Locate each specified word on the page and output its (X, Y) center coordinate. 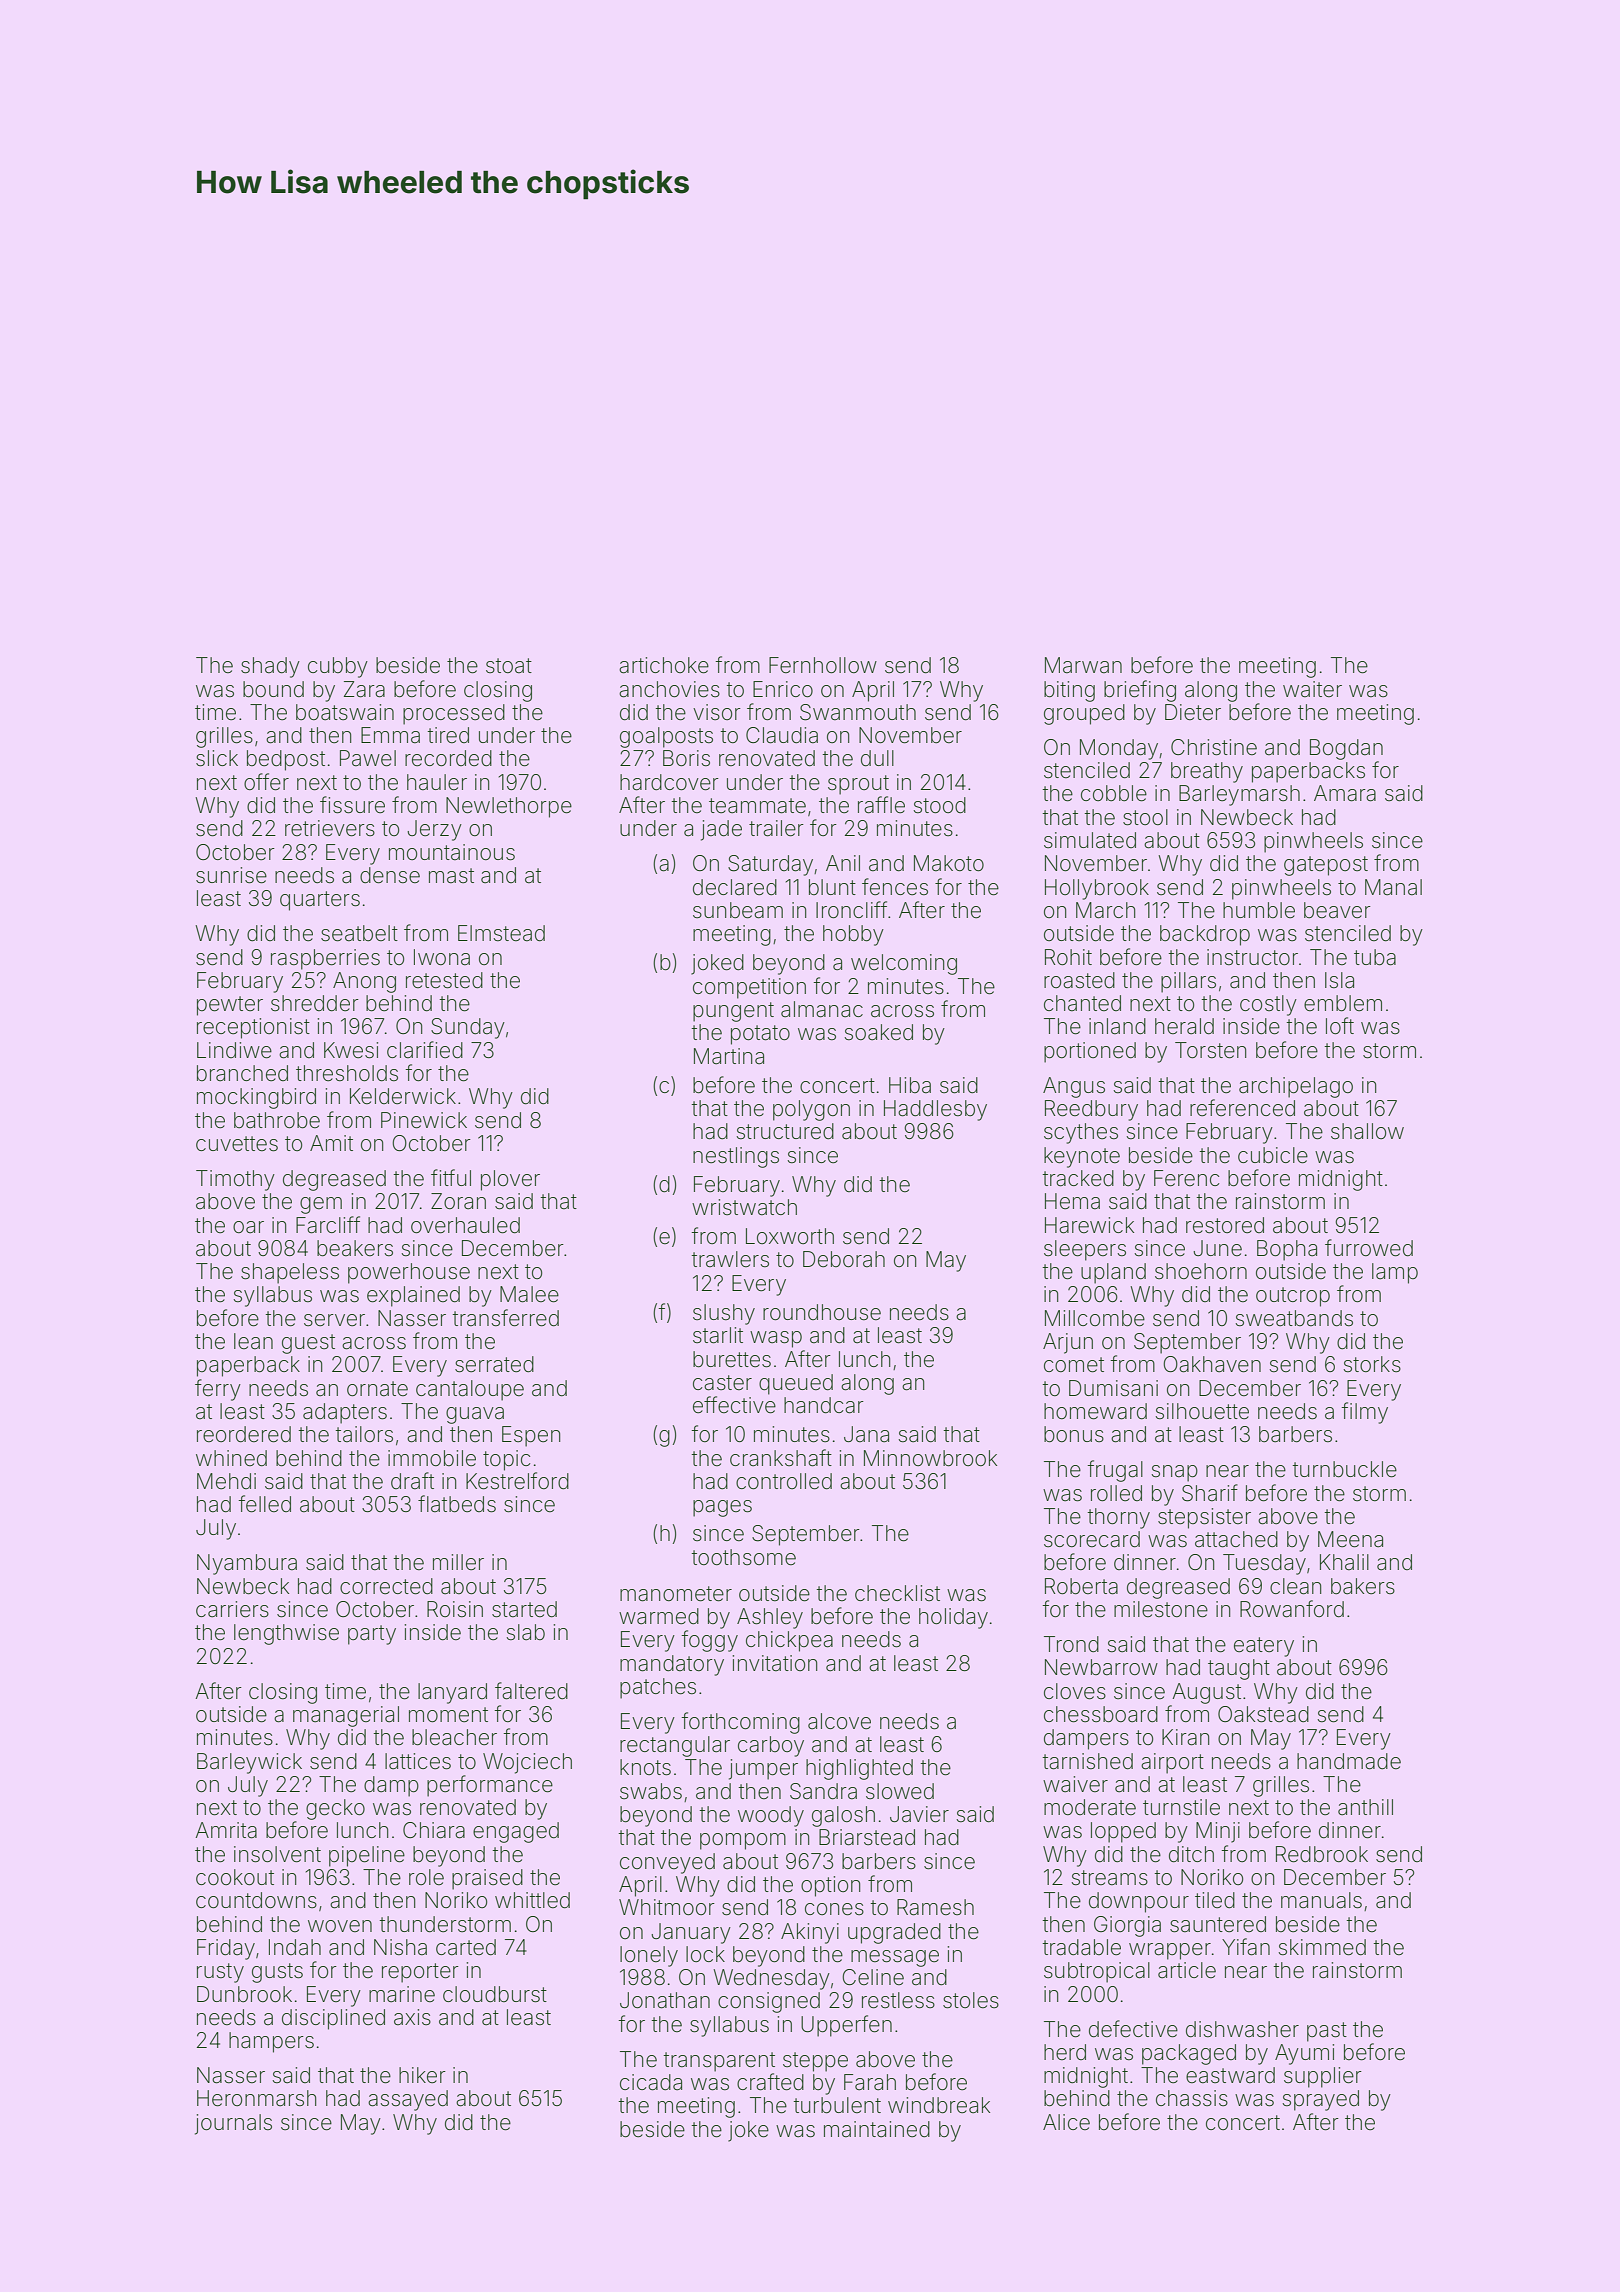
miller (458, 1562)
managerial (346, 1716)
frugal (1115, 1471)
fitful (451, 1177)
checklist (897, 1593)
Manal (1393, 887)
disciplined (333, 2019)
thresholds (347, 1073)
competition (749, 988)
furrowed (1369, 1248)
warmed (659, 1616)
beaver (1337, 910)
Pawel (368, 758)
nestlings (736, 1157)
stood (939, 805)
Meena (1350, 1539)
